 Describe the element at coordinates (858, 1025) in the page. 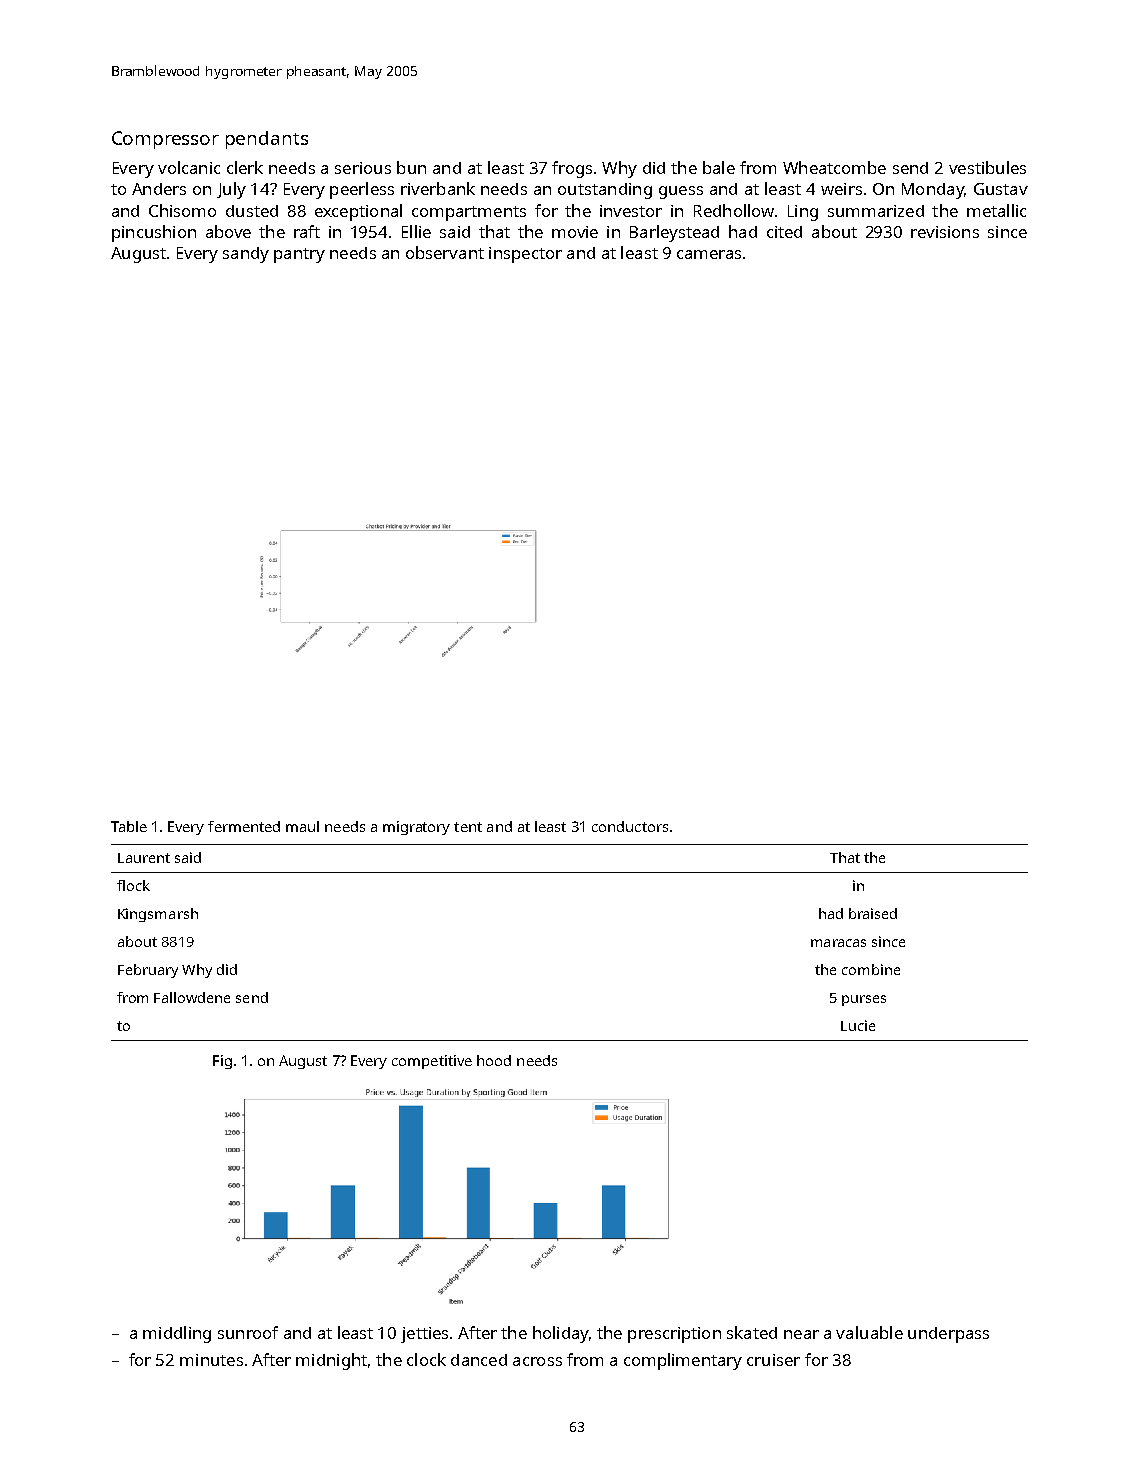

I see `Lucie` at that location.
